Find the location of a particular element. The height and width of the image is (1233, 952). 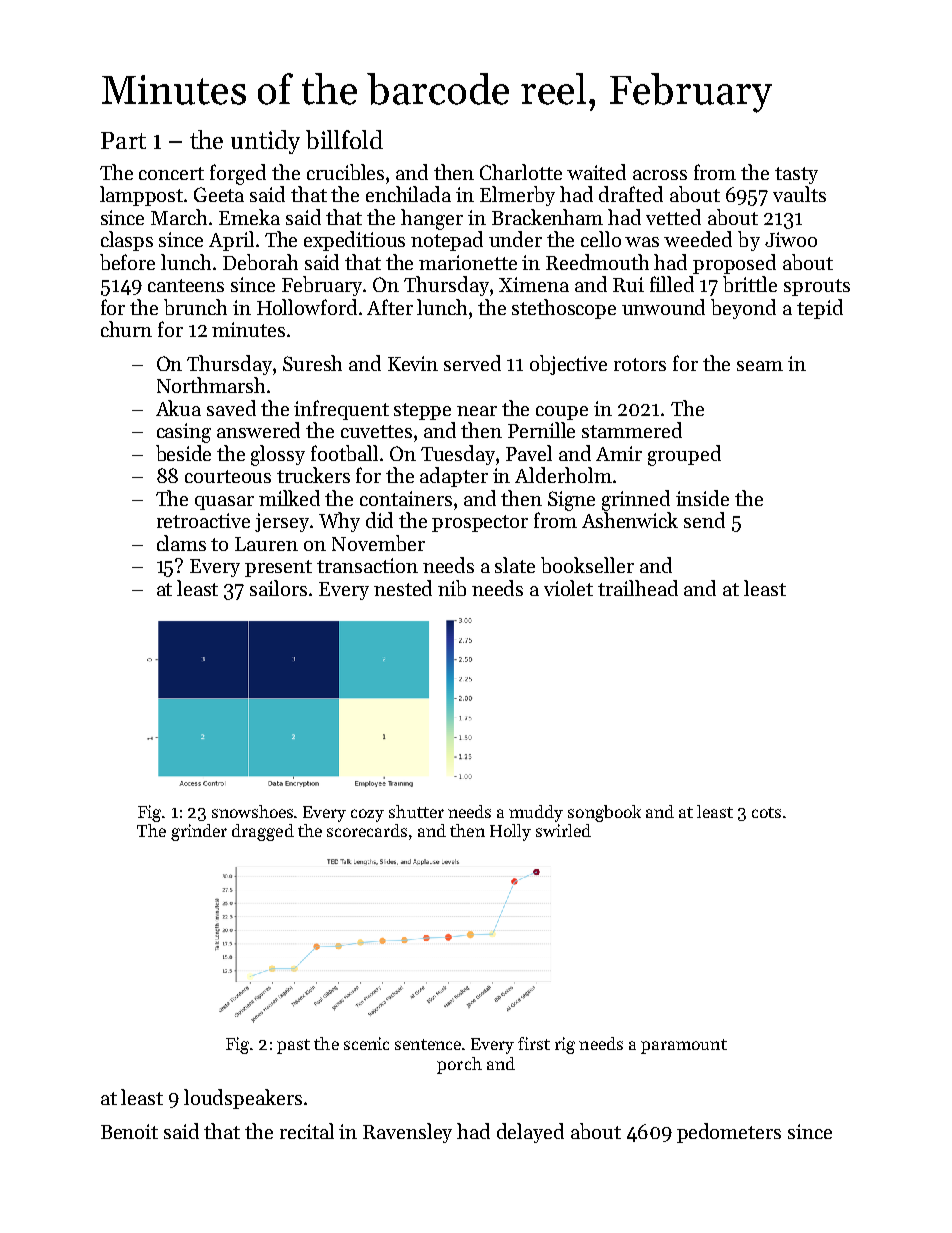

grinder is located at coordinates (199, 832).
